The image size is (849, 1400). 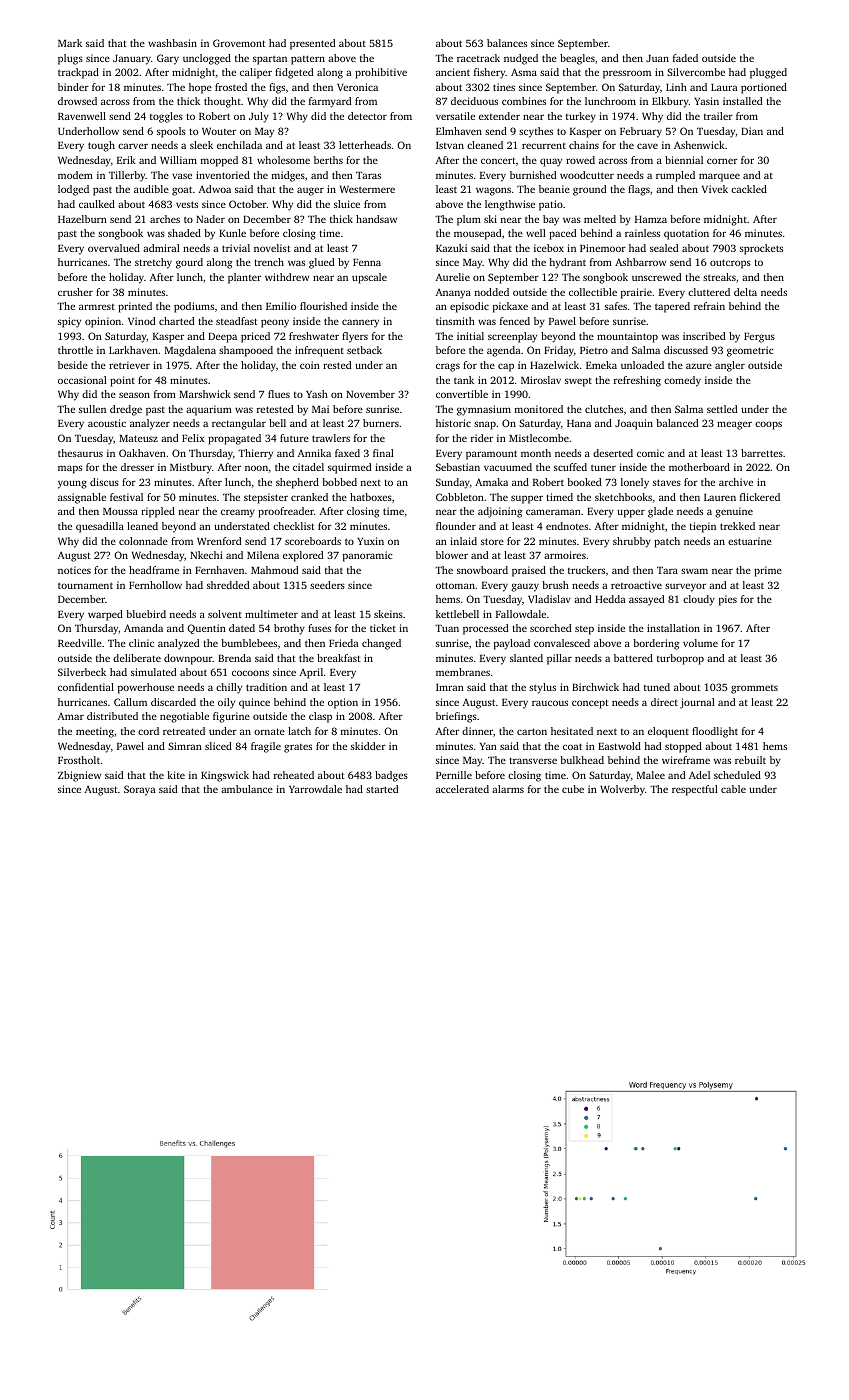 I want to click on battered, so click(x=633, y=658).
